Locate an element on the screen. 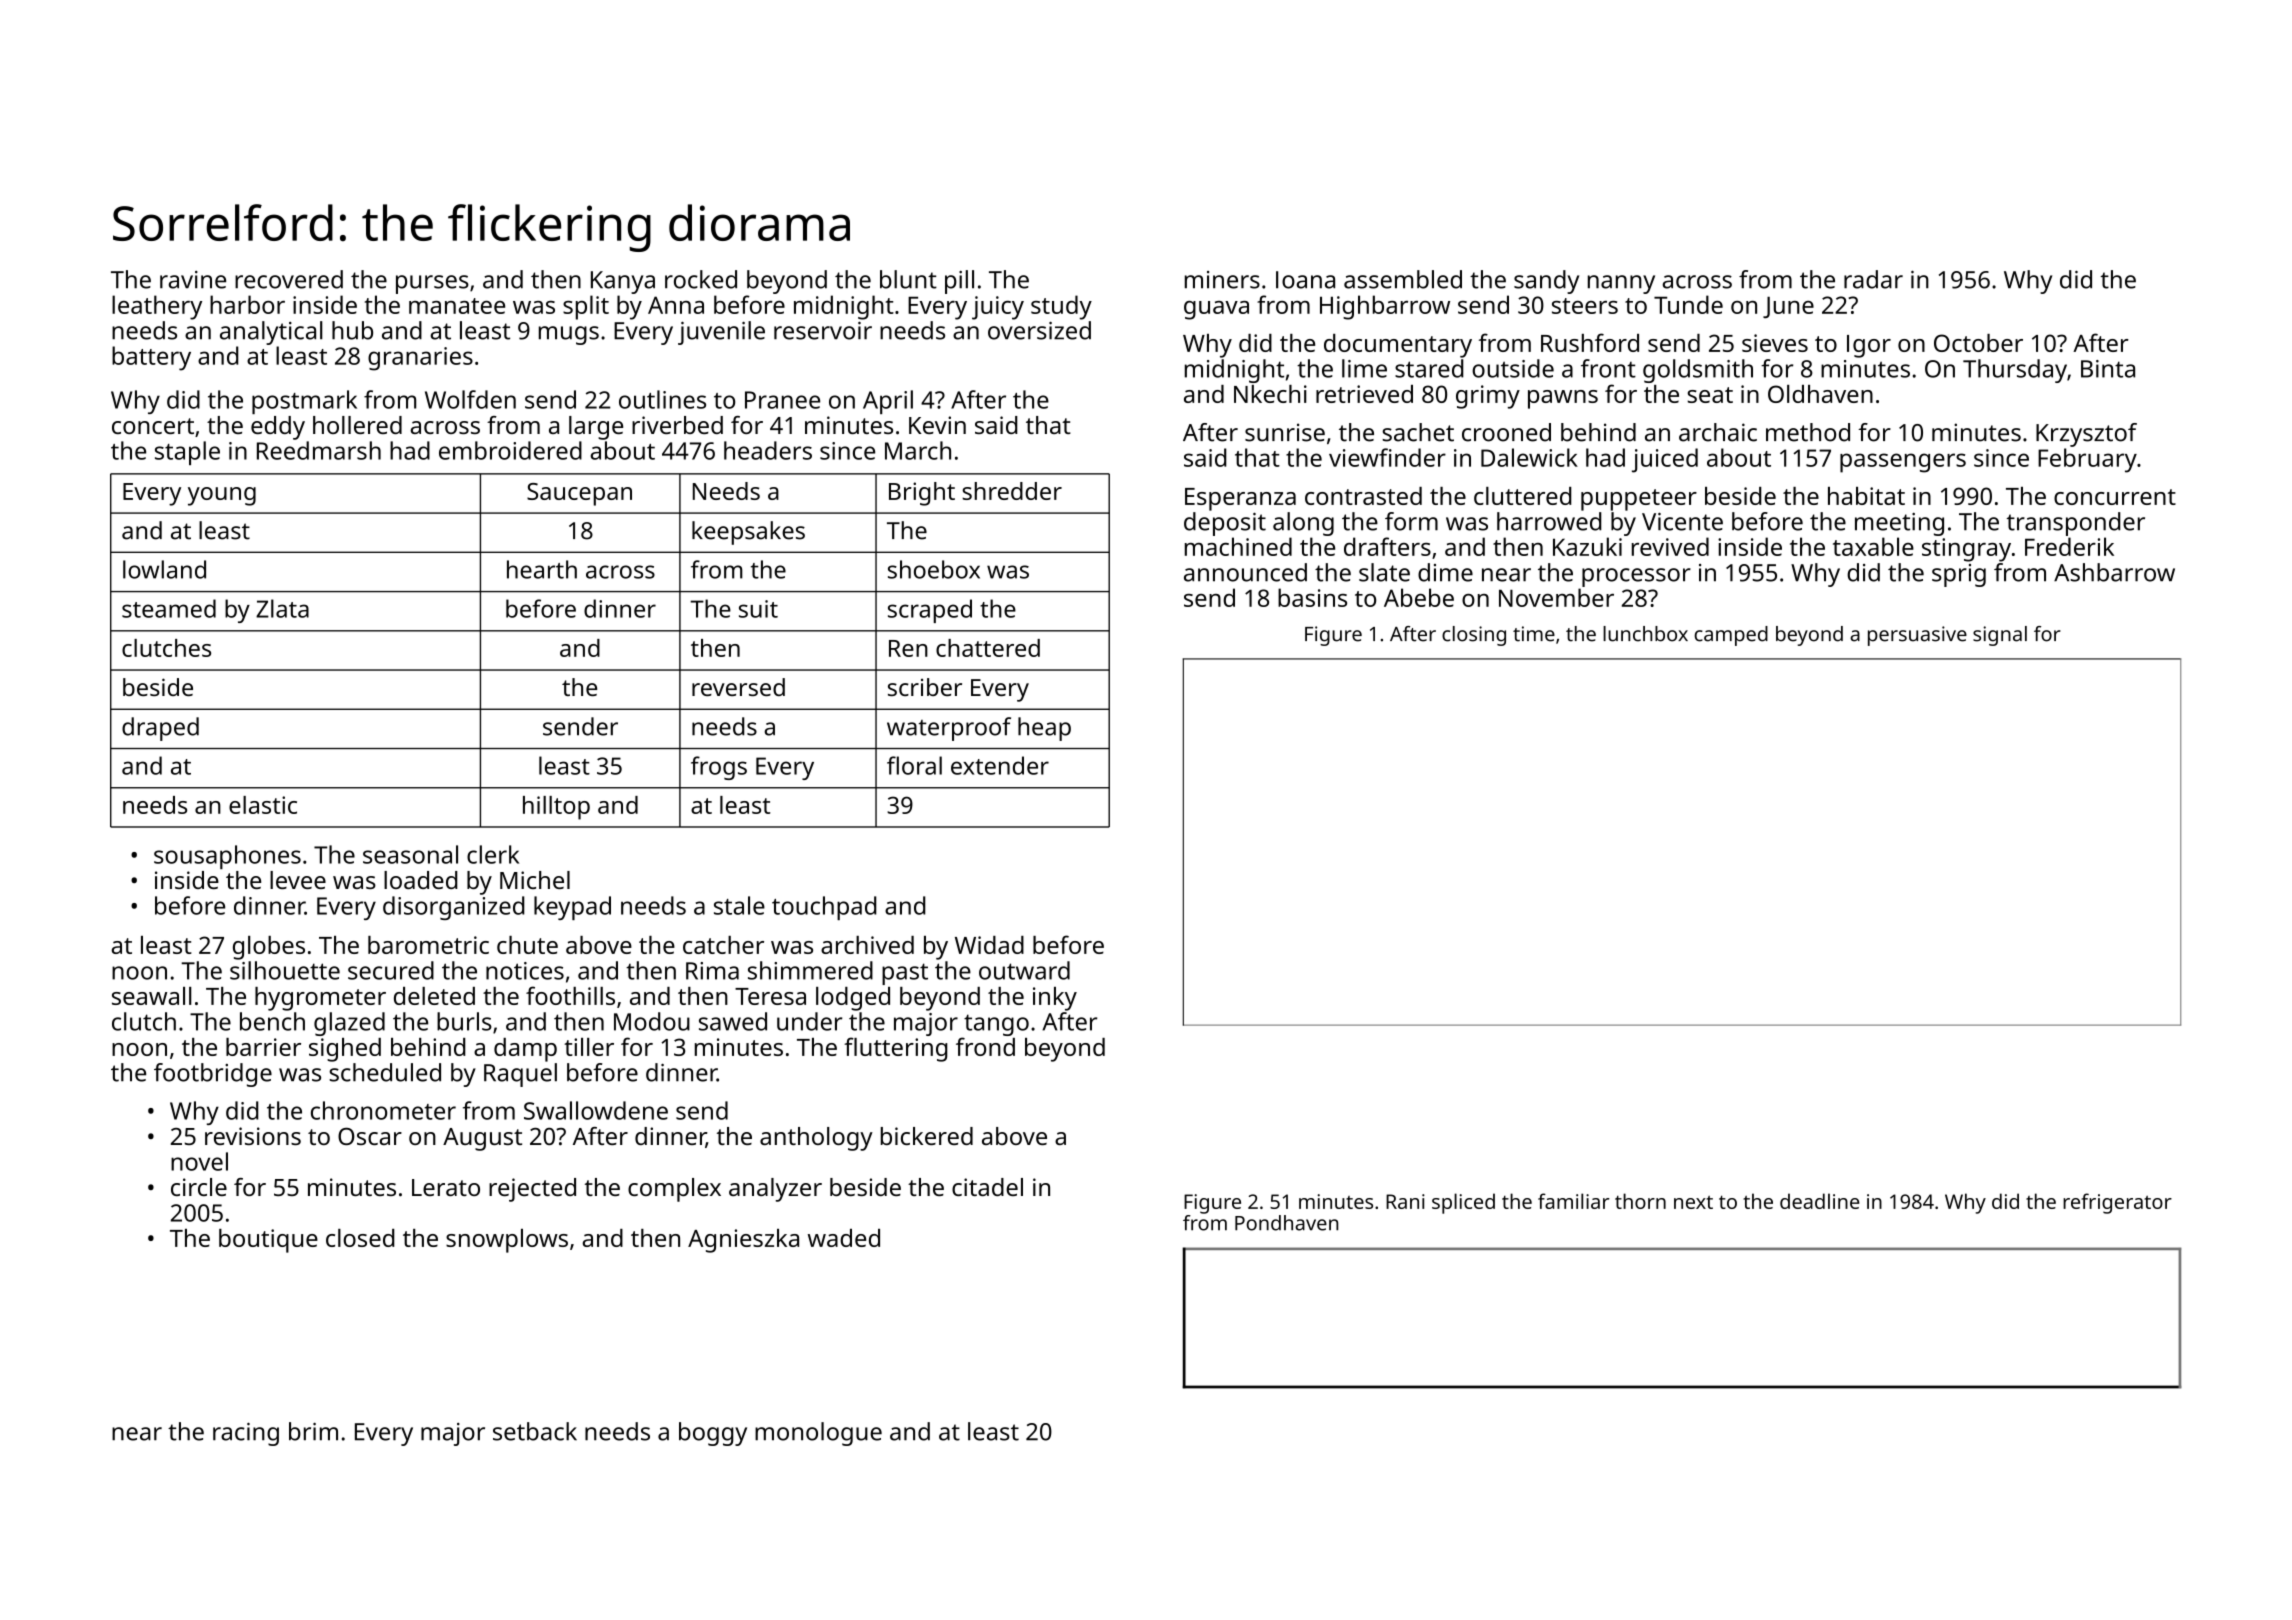 The height and width of the screenshot is (1620, 2292). racing is located at coordinates (246, 1434).
